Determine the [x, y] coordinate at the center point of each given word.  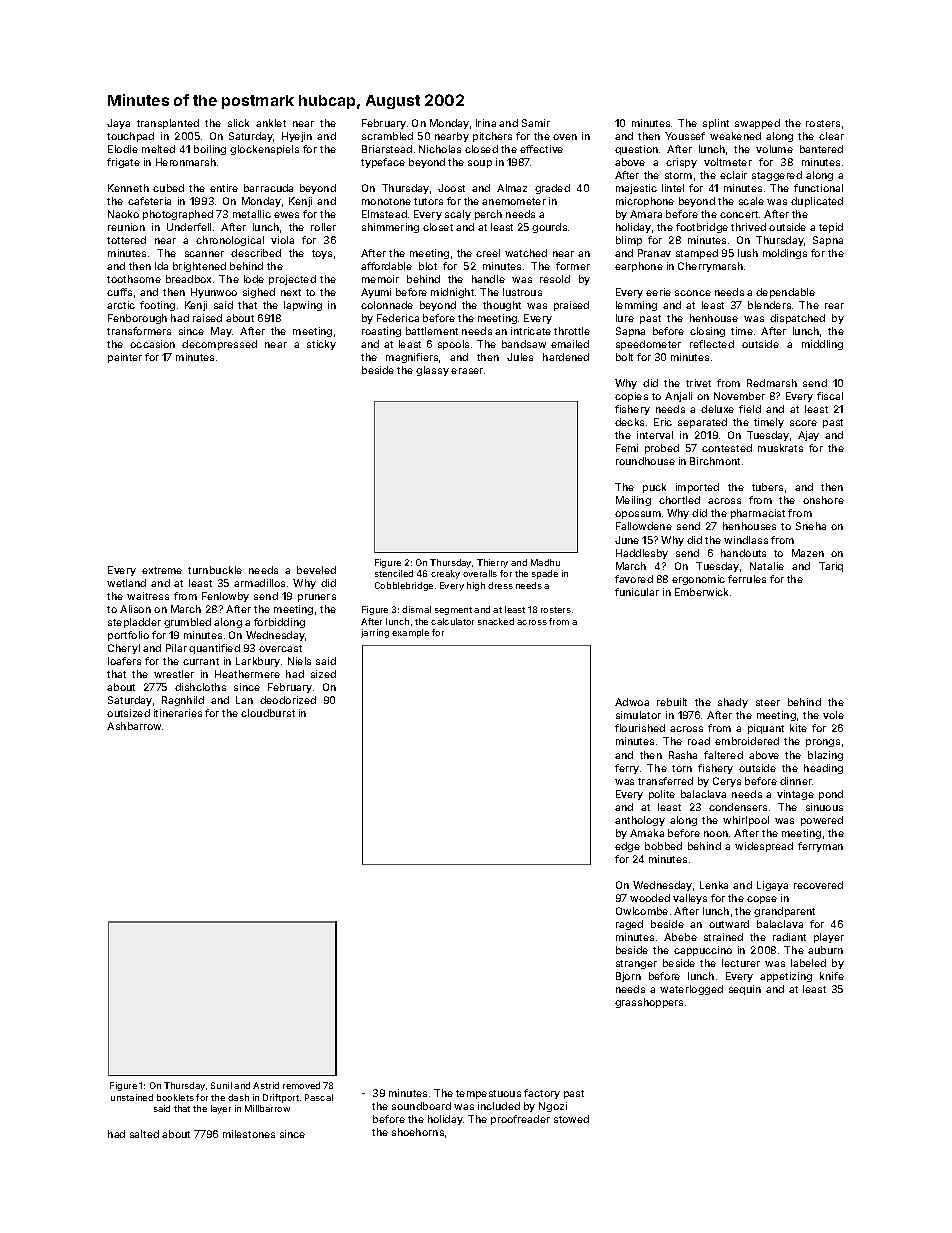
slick [238, 123]
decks [629, 422]
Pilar [176, 648]
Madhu [545, 562]
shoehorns [418, 1132]
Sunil [221, 1085]
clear [831, 136]
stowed [571, 1119]
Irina [486, 123]
